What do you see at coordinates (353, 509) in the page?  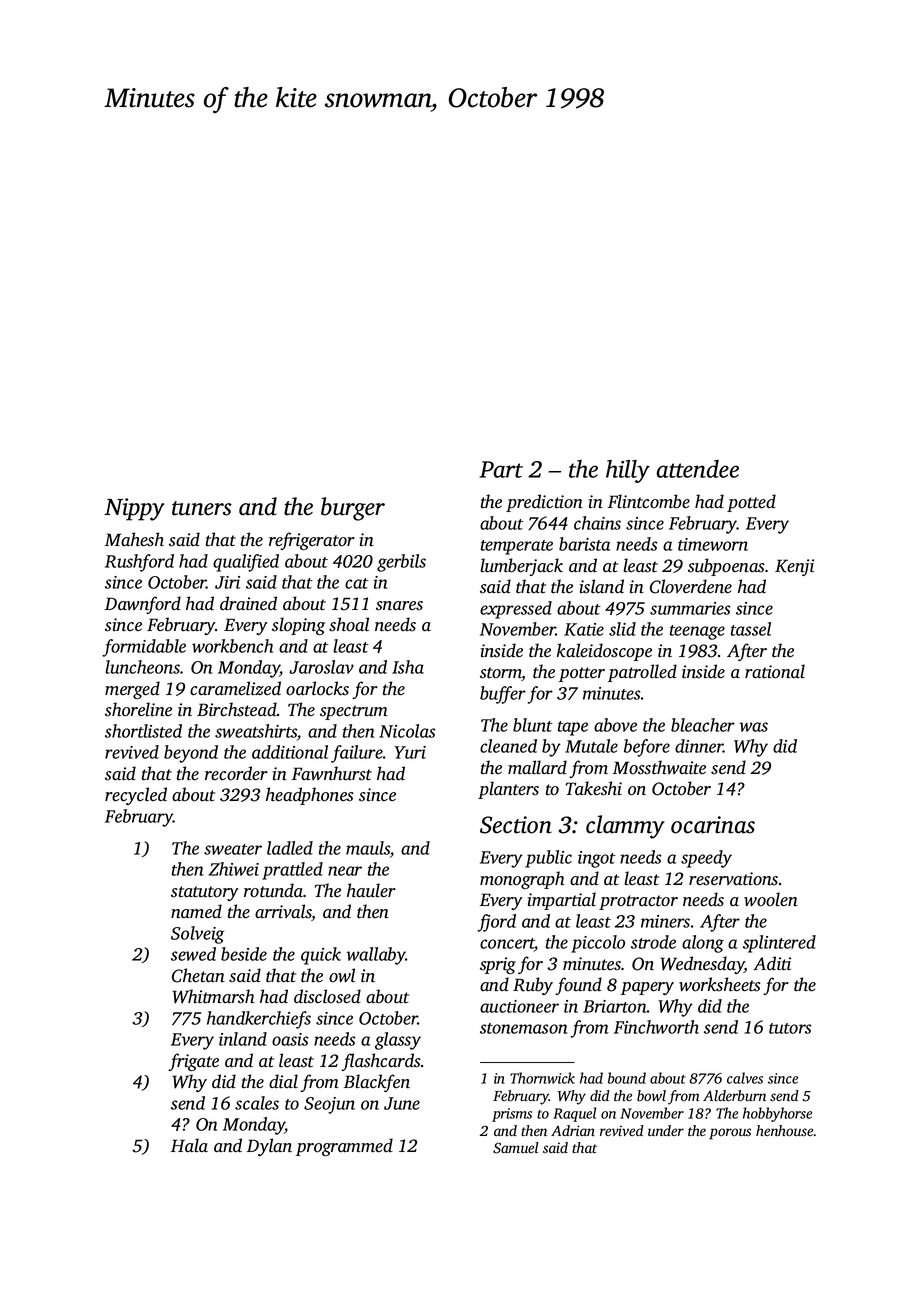 I see `burger` at bounding box center [353, 509].
